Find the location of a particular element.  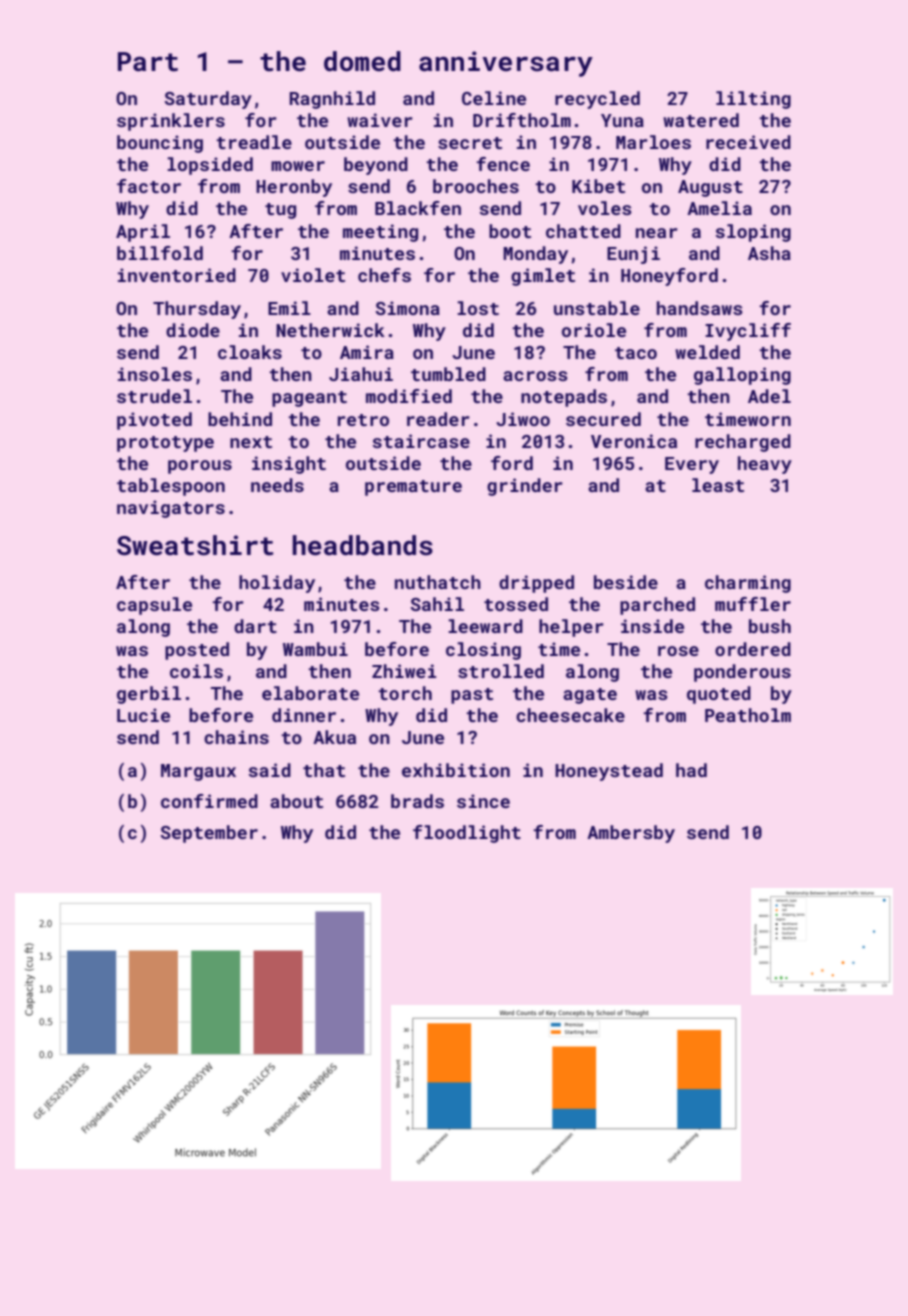

holiday is located at coordinates (277, 584).
